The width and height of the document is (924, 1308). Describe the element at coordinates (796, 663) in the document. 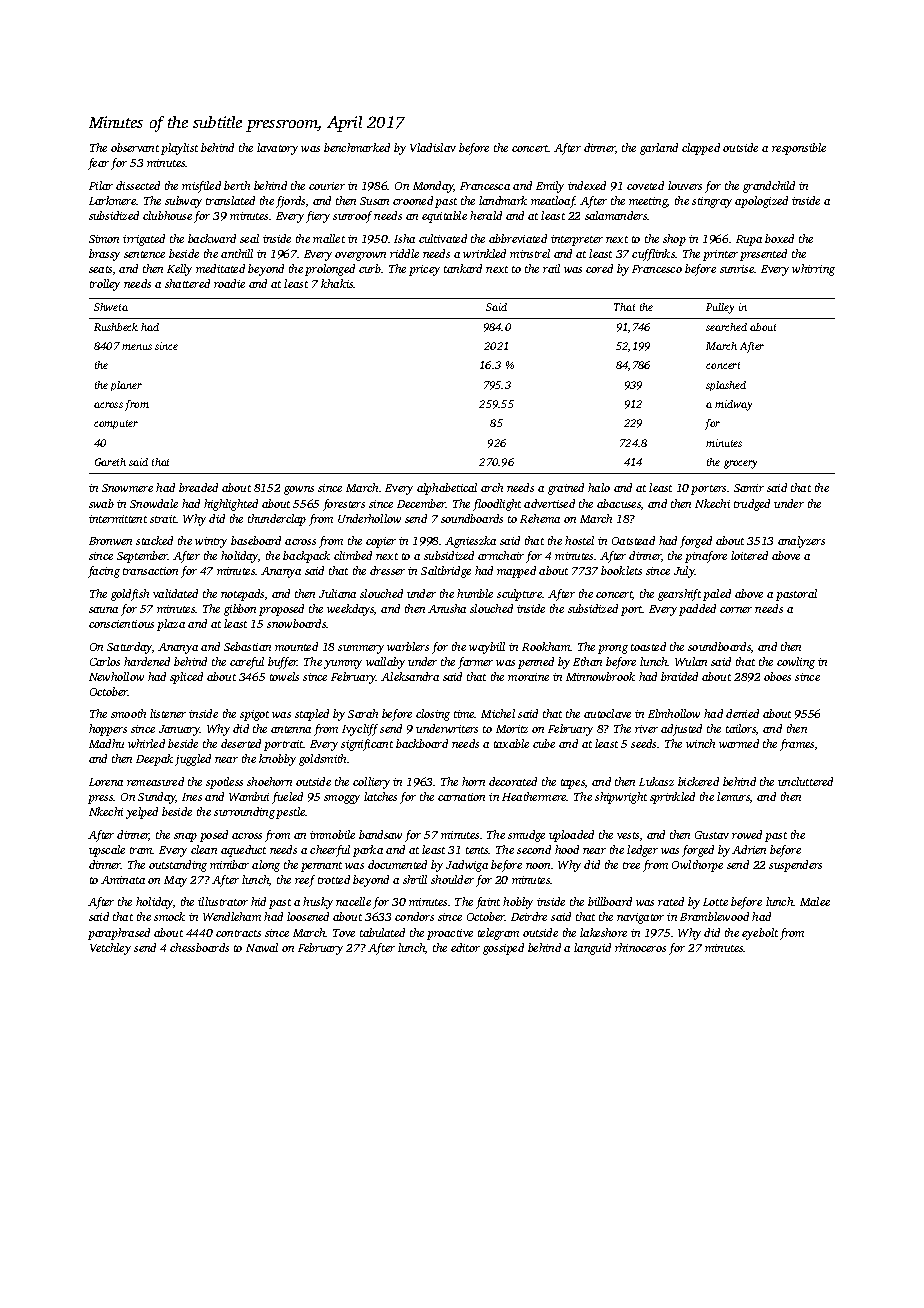

I see `cowling` at that location.
